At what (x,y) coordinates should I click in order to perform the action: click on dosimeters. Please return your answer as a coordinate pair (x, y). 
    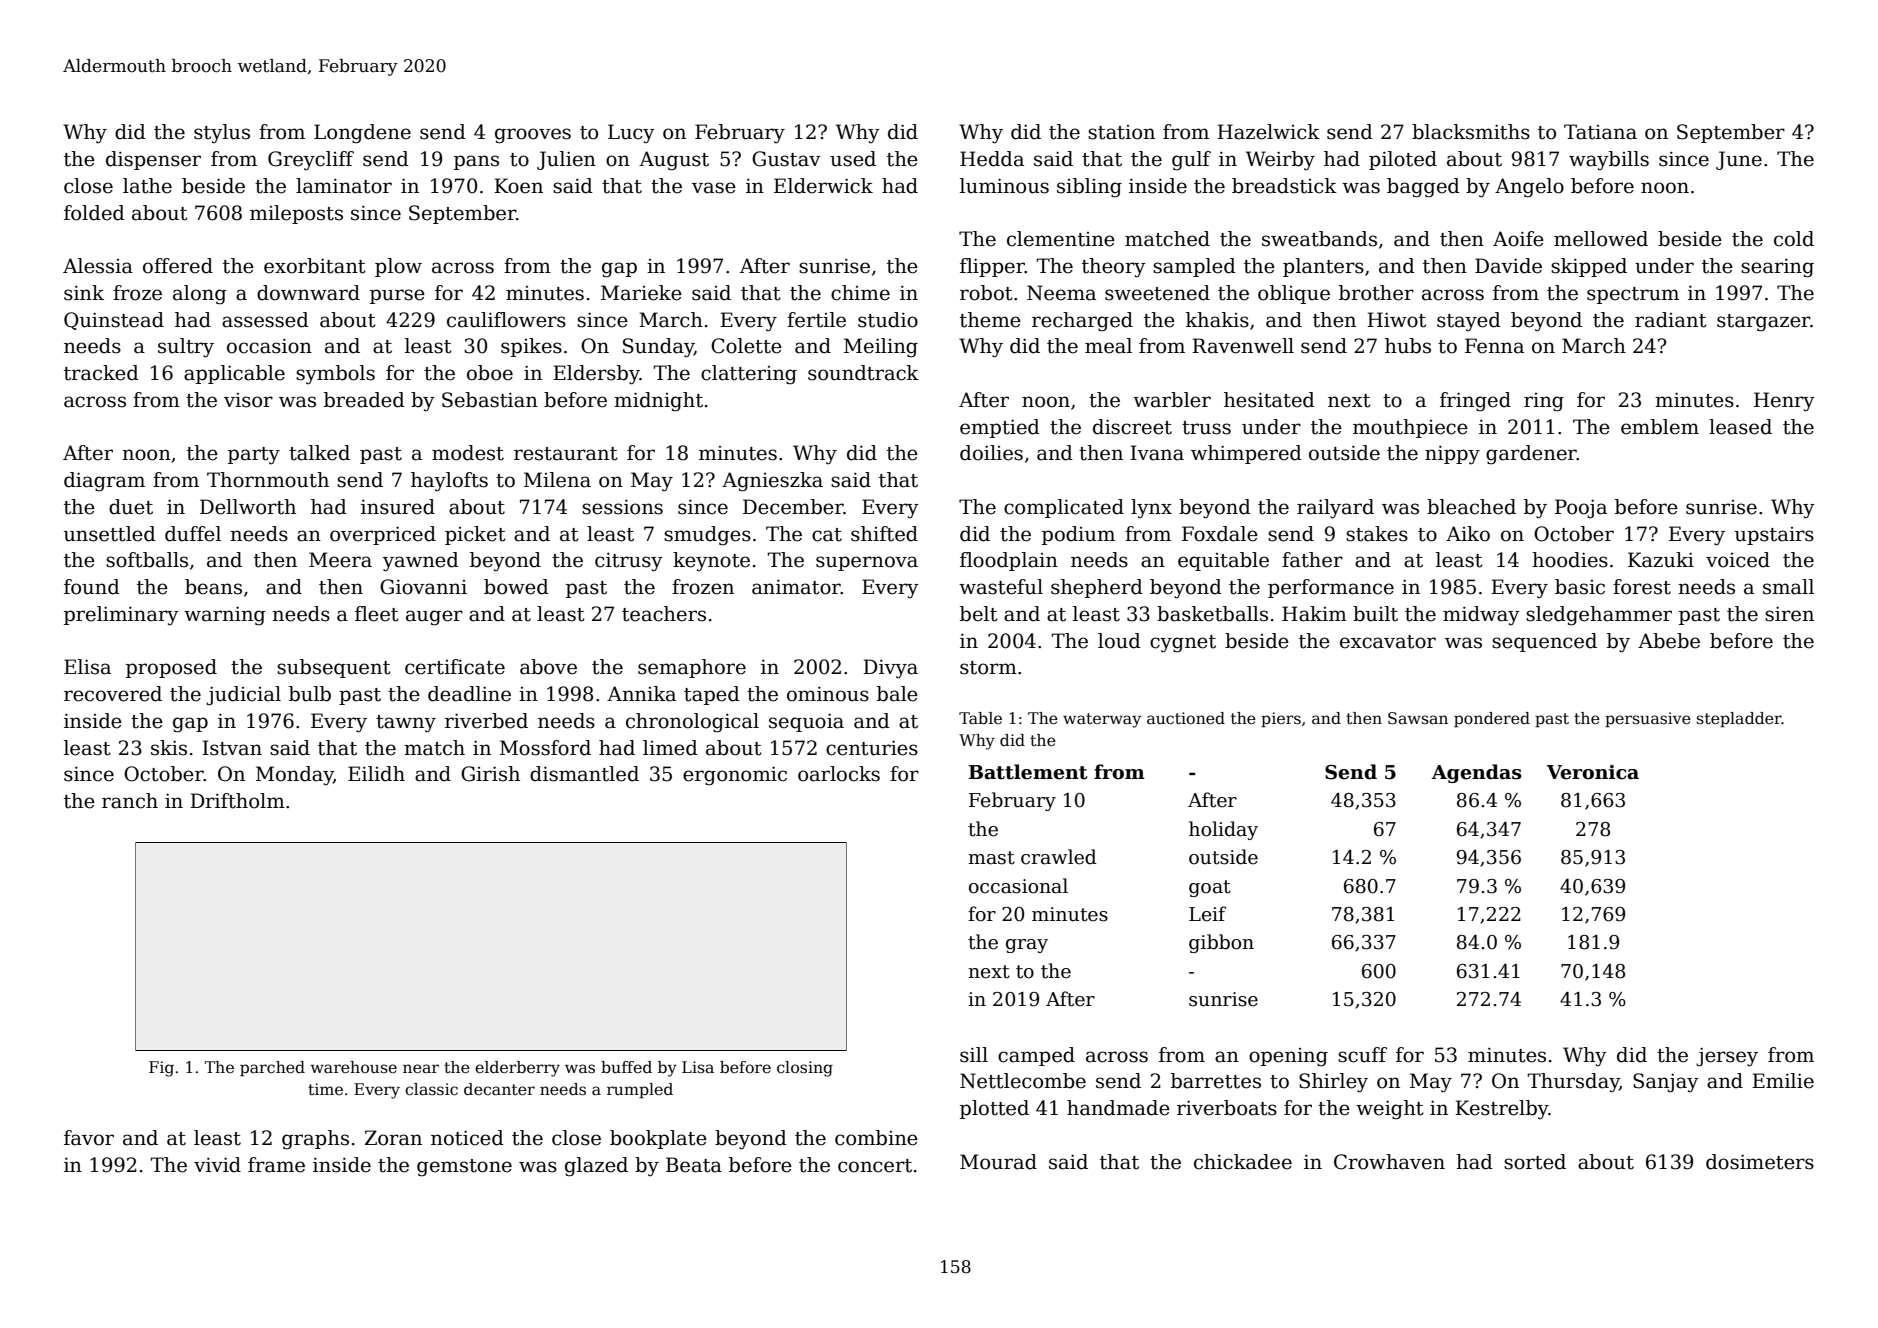
    Looking at the image, I should click on (1760, 1162).
